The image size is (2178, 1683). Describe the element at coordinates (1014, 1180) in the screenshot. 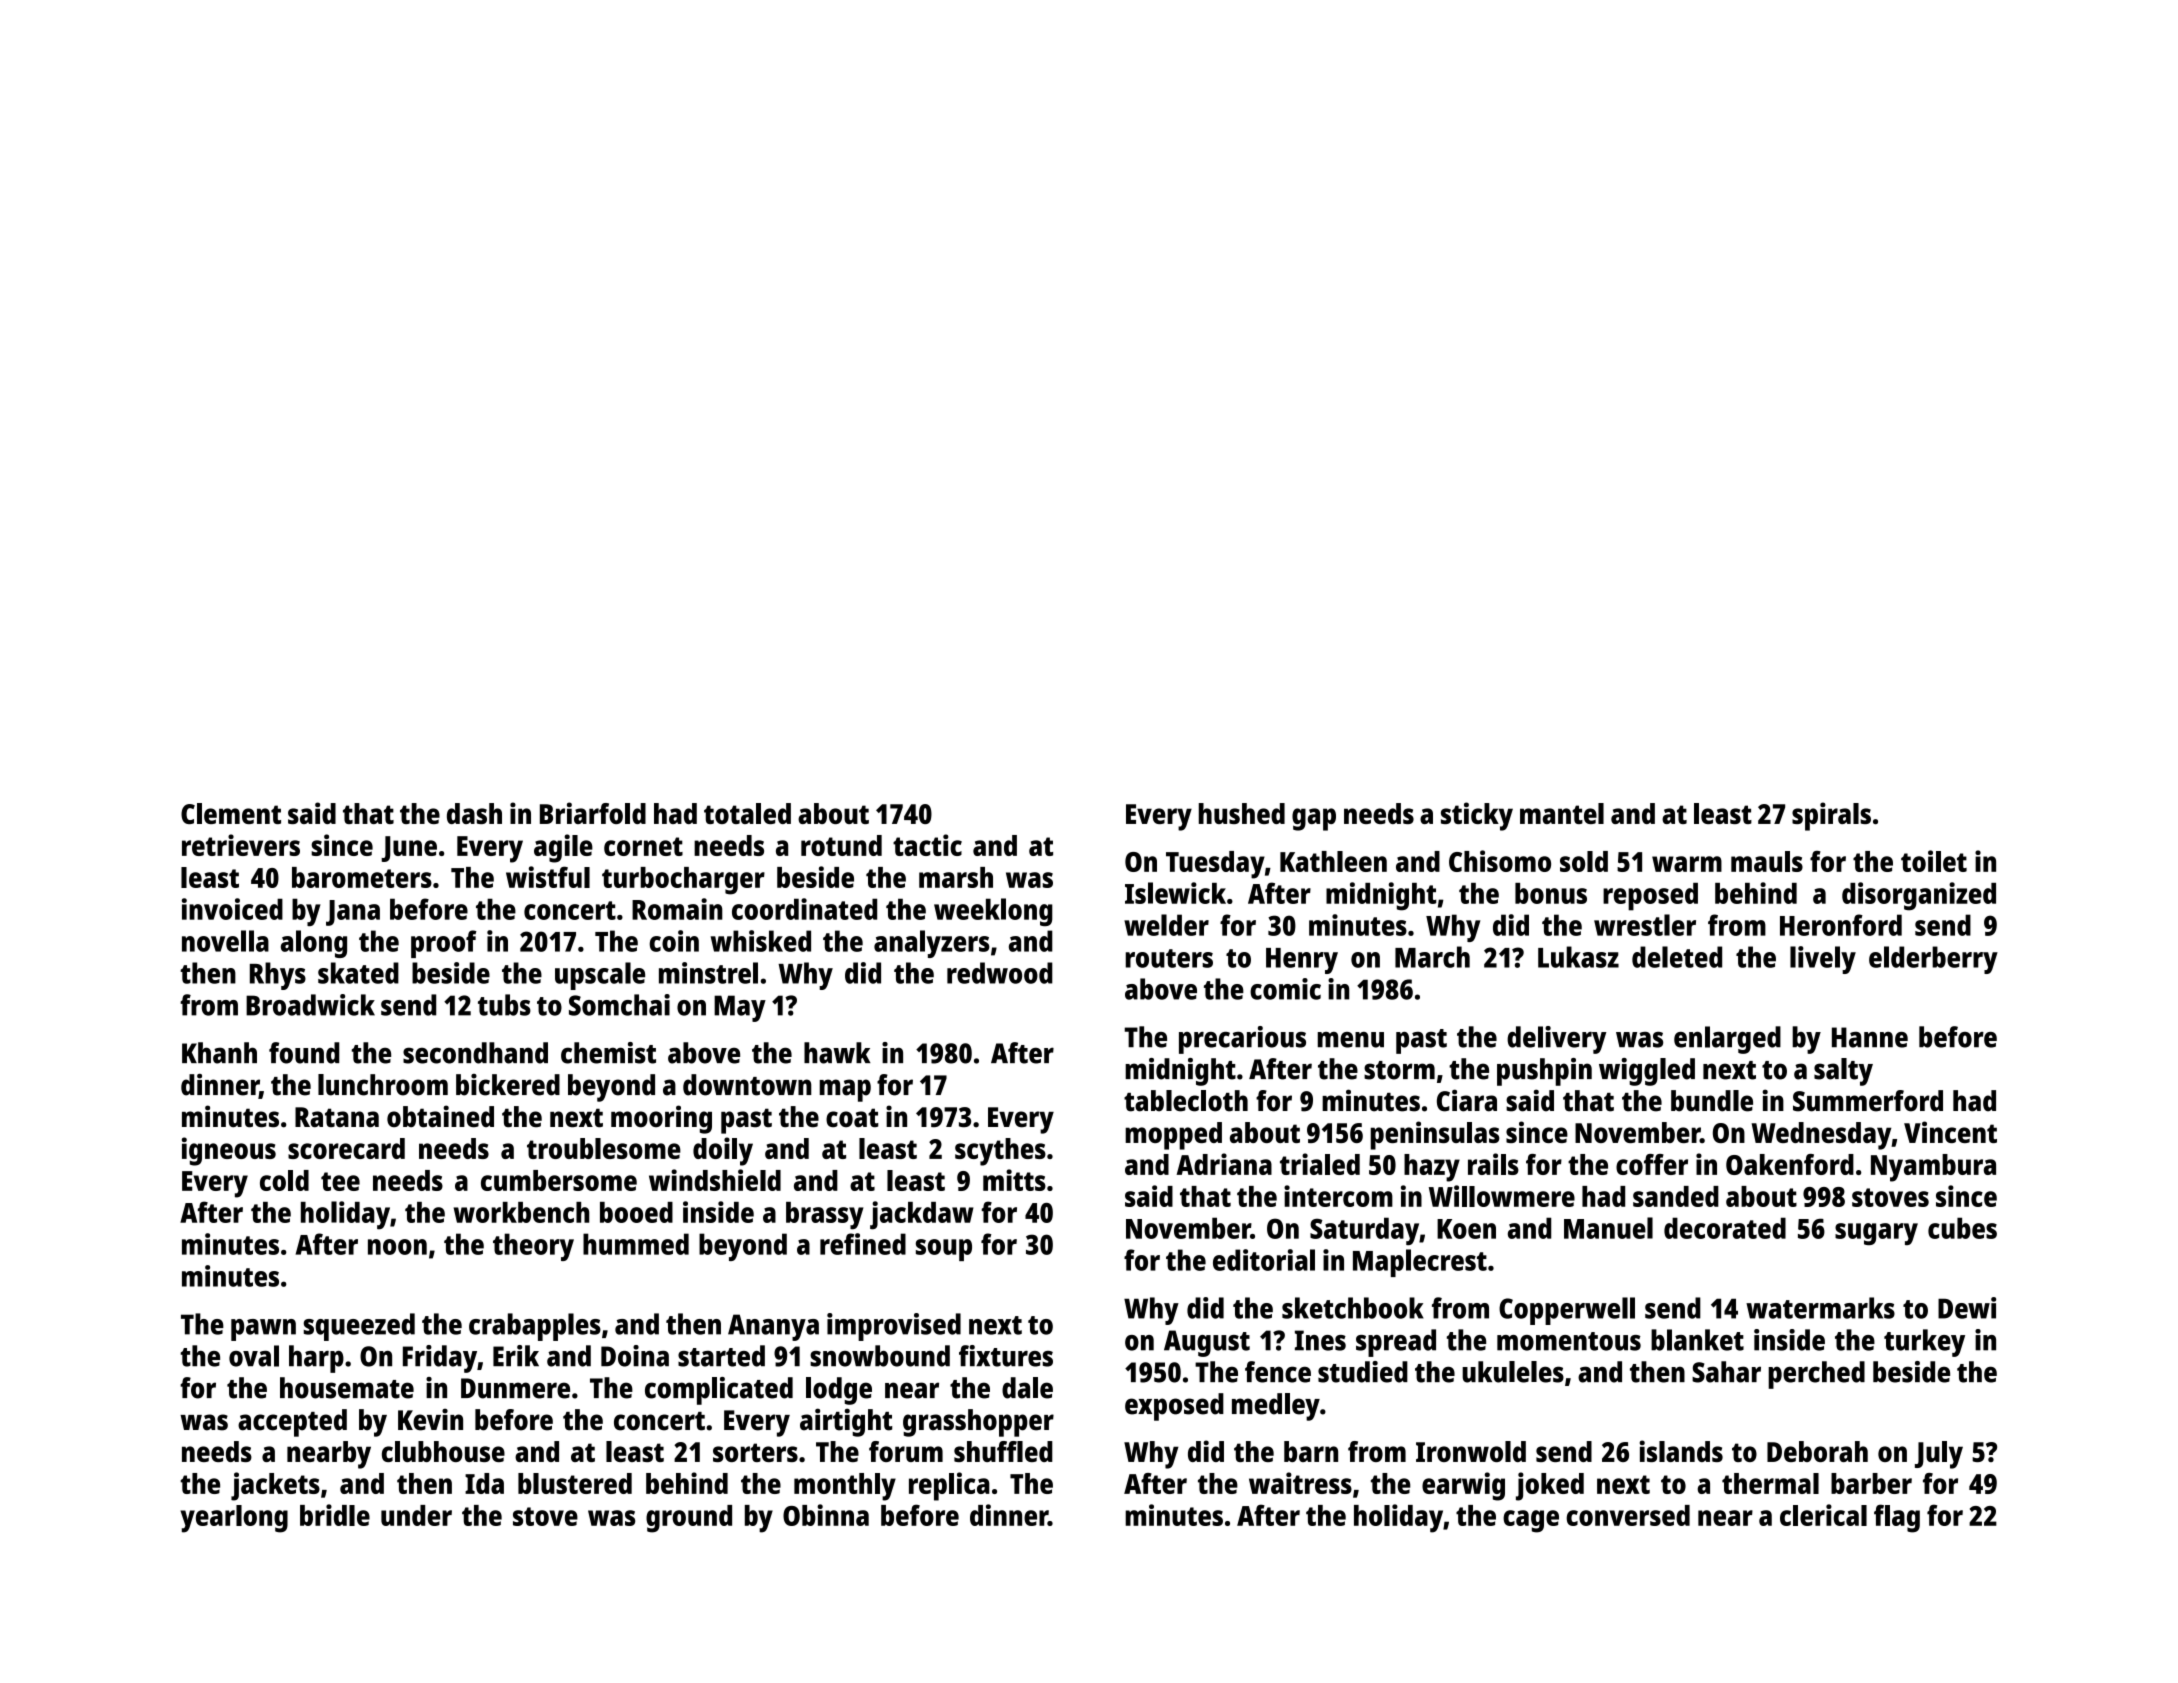

I see `mitts` at that location.
